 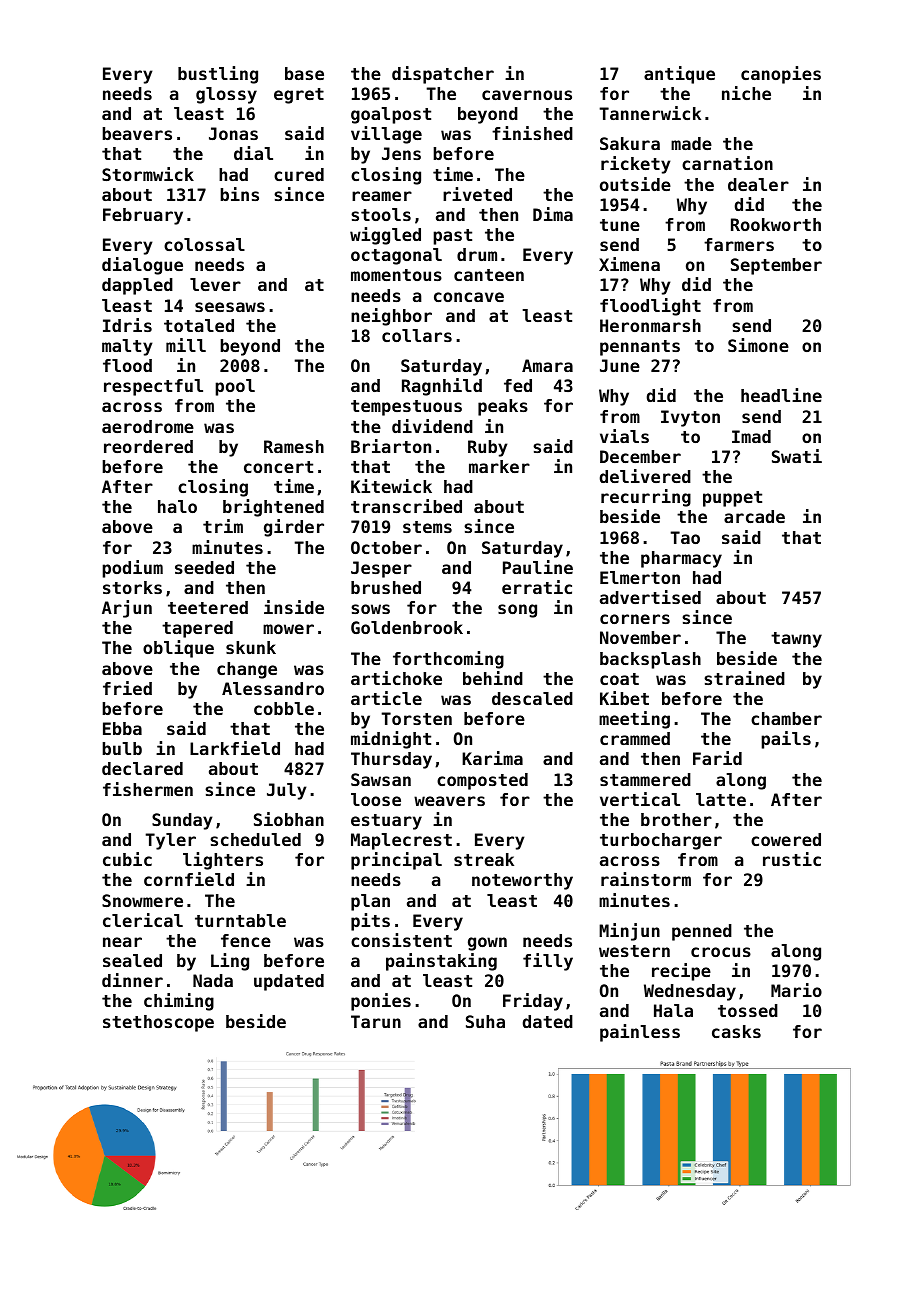 What do you see at coordinates (273, 688) in the image?
I see `Alessandro` at bounding box center [273, 688].
